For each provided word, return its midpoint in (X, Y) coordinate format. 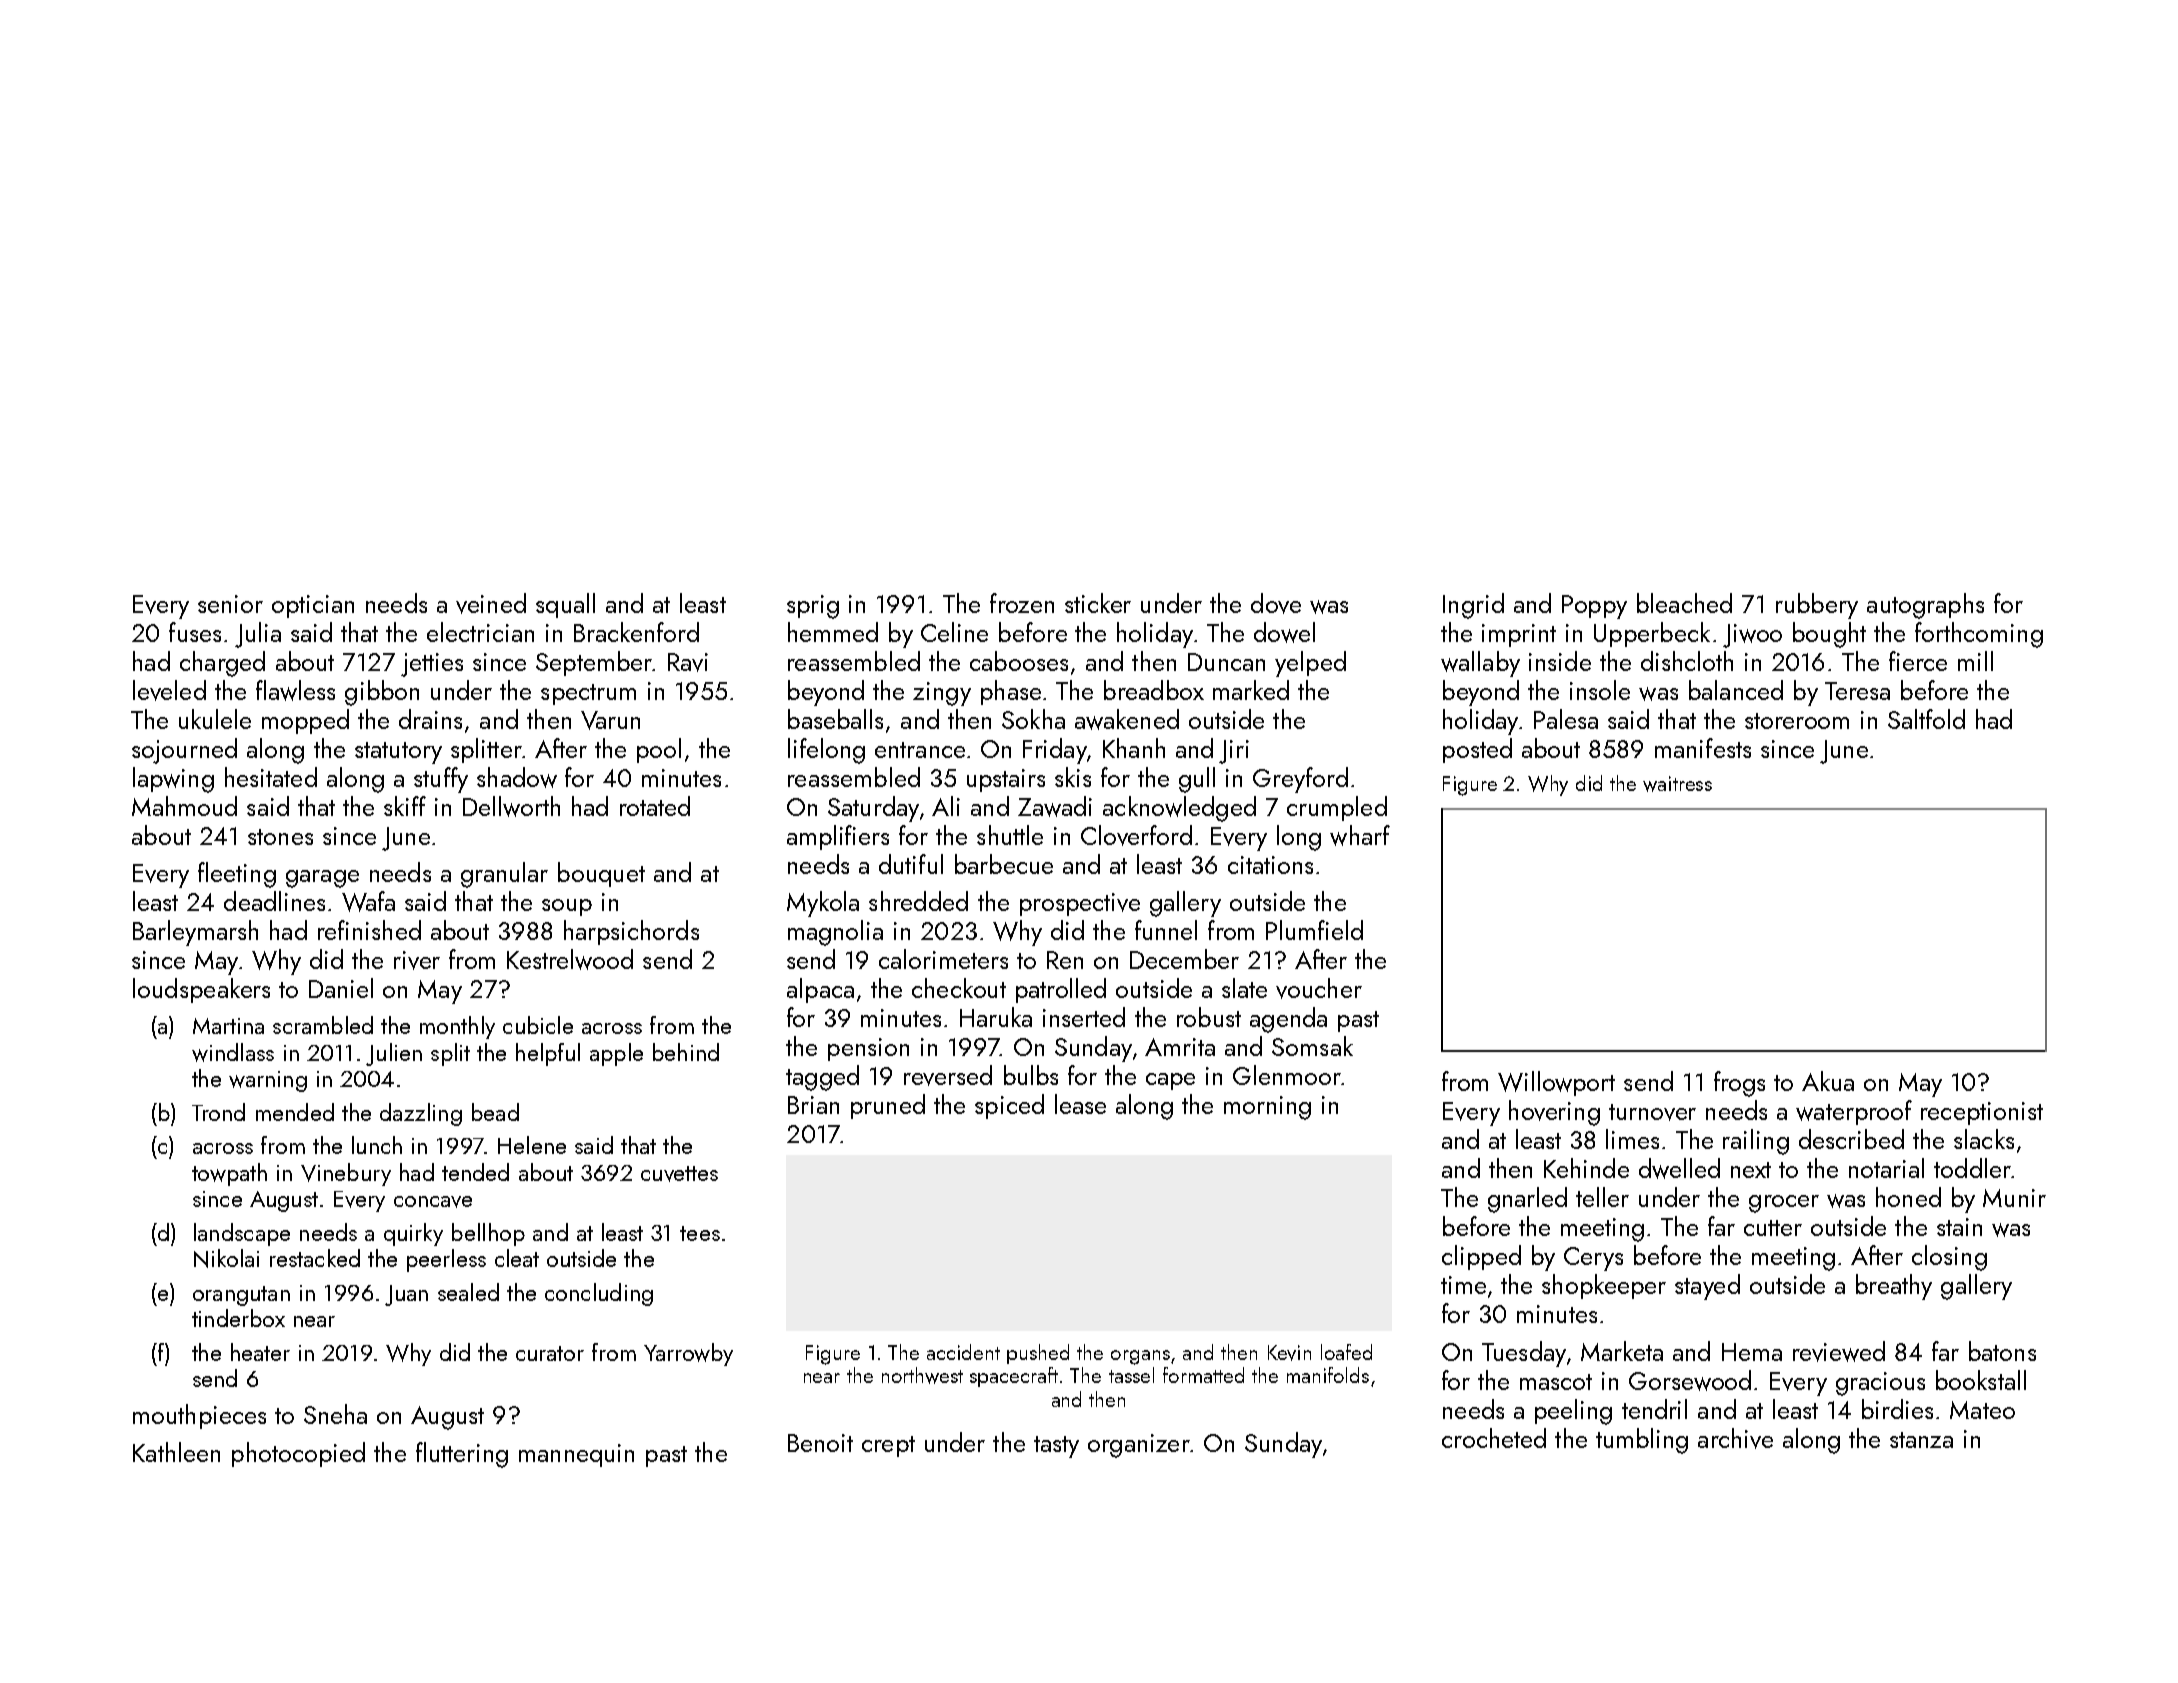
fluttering (462, 1455)
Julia (258, 635)
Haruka (996, 1017)
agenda (1288, 1020)
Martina (228, 1026)
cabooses (1019, 661)
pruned (888, 1106)
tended (475, 1172)
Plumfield (1314, 930)
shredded (918, 901)
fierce (1918, 661)
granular (504, 875)
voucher (1319, 988)
